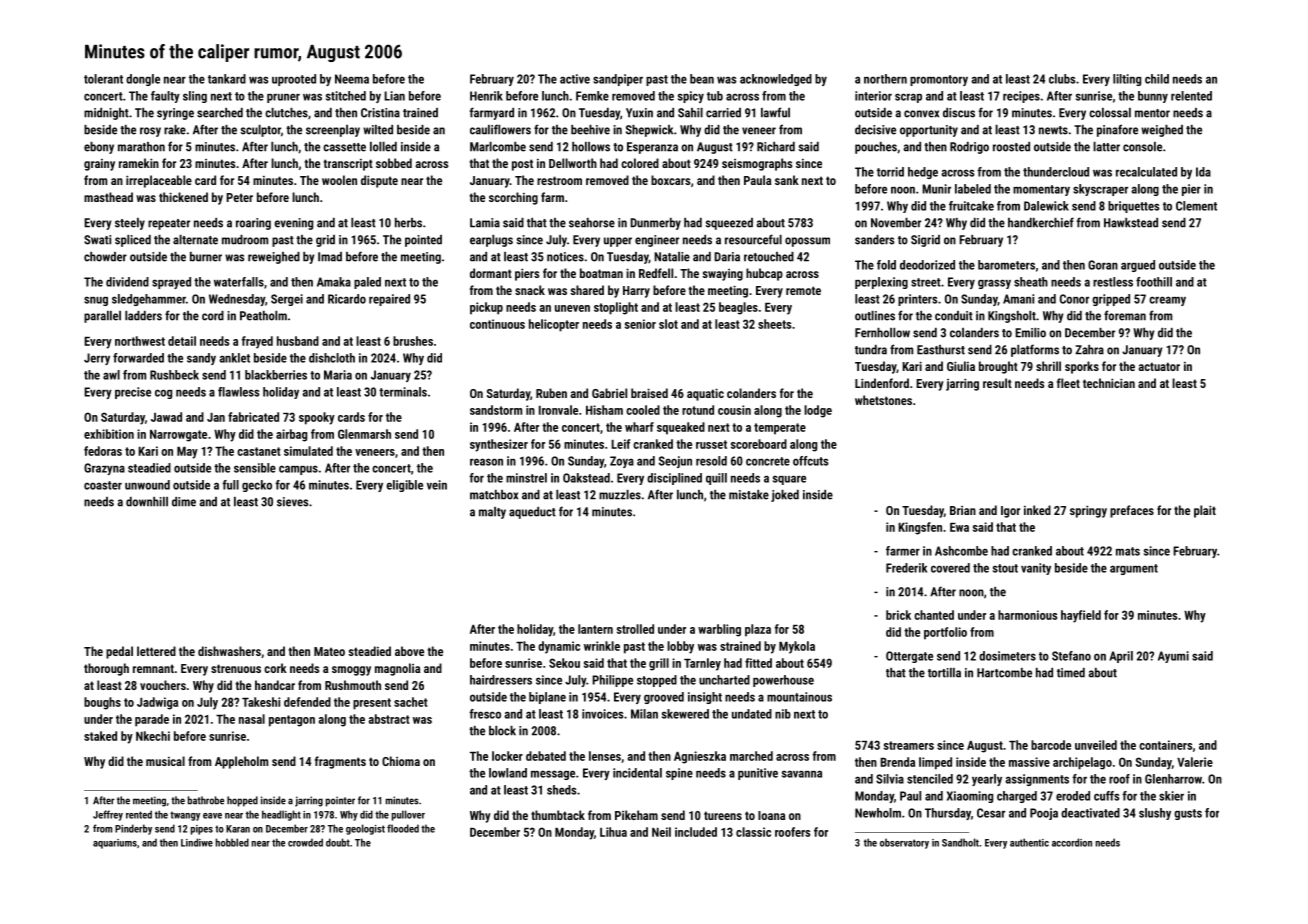 The image size is (1308, 924). I want to click on sieves, so click(293, 502).
